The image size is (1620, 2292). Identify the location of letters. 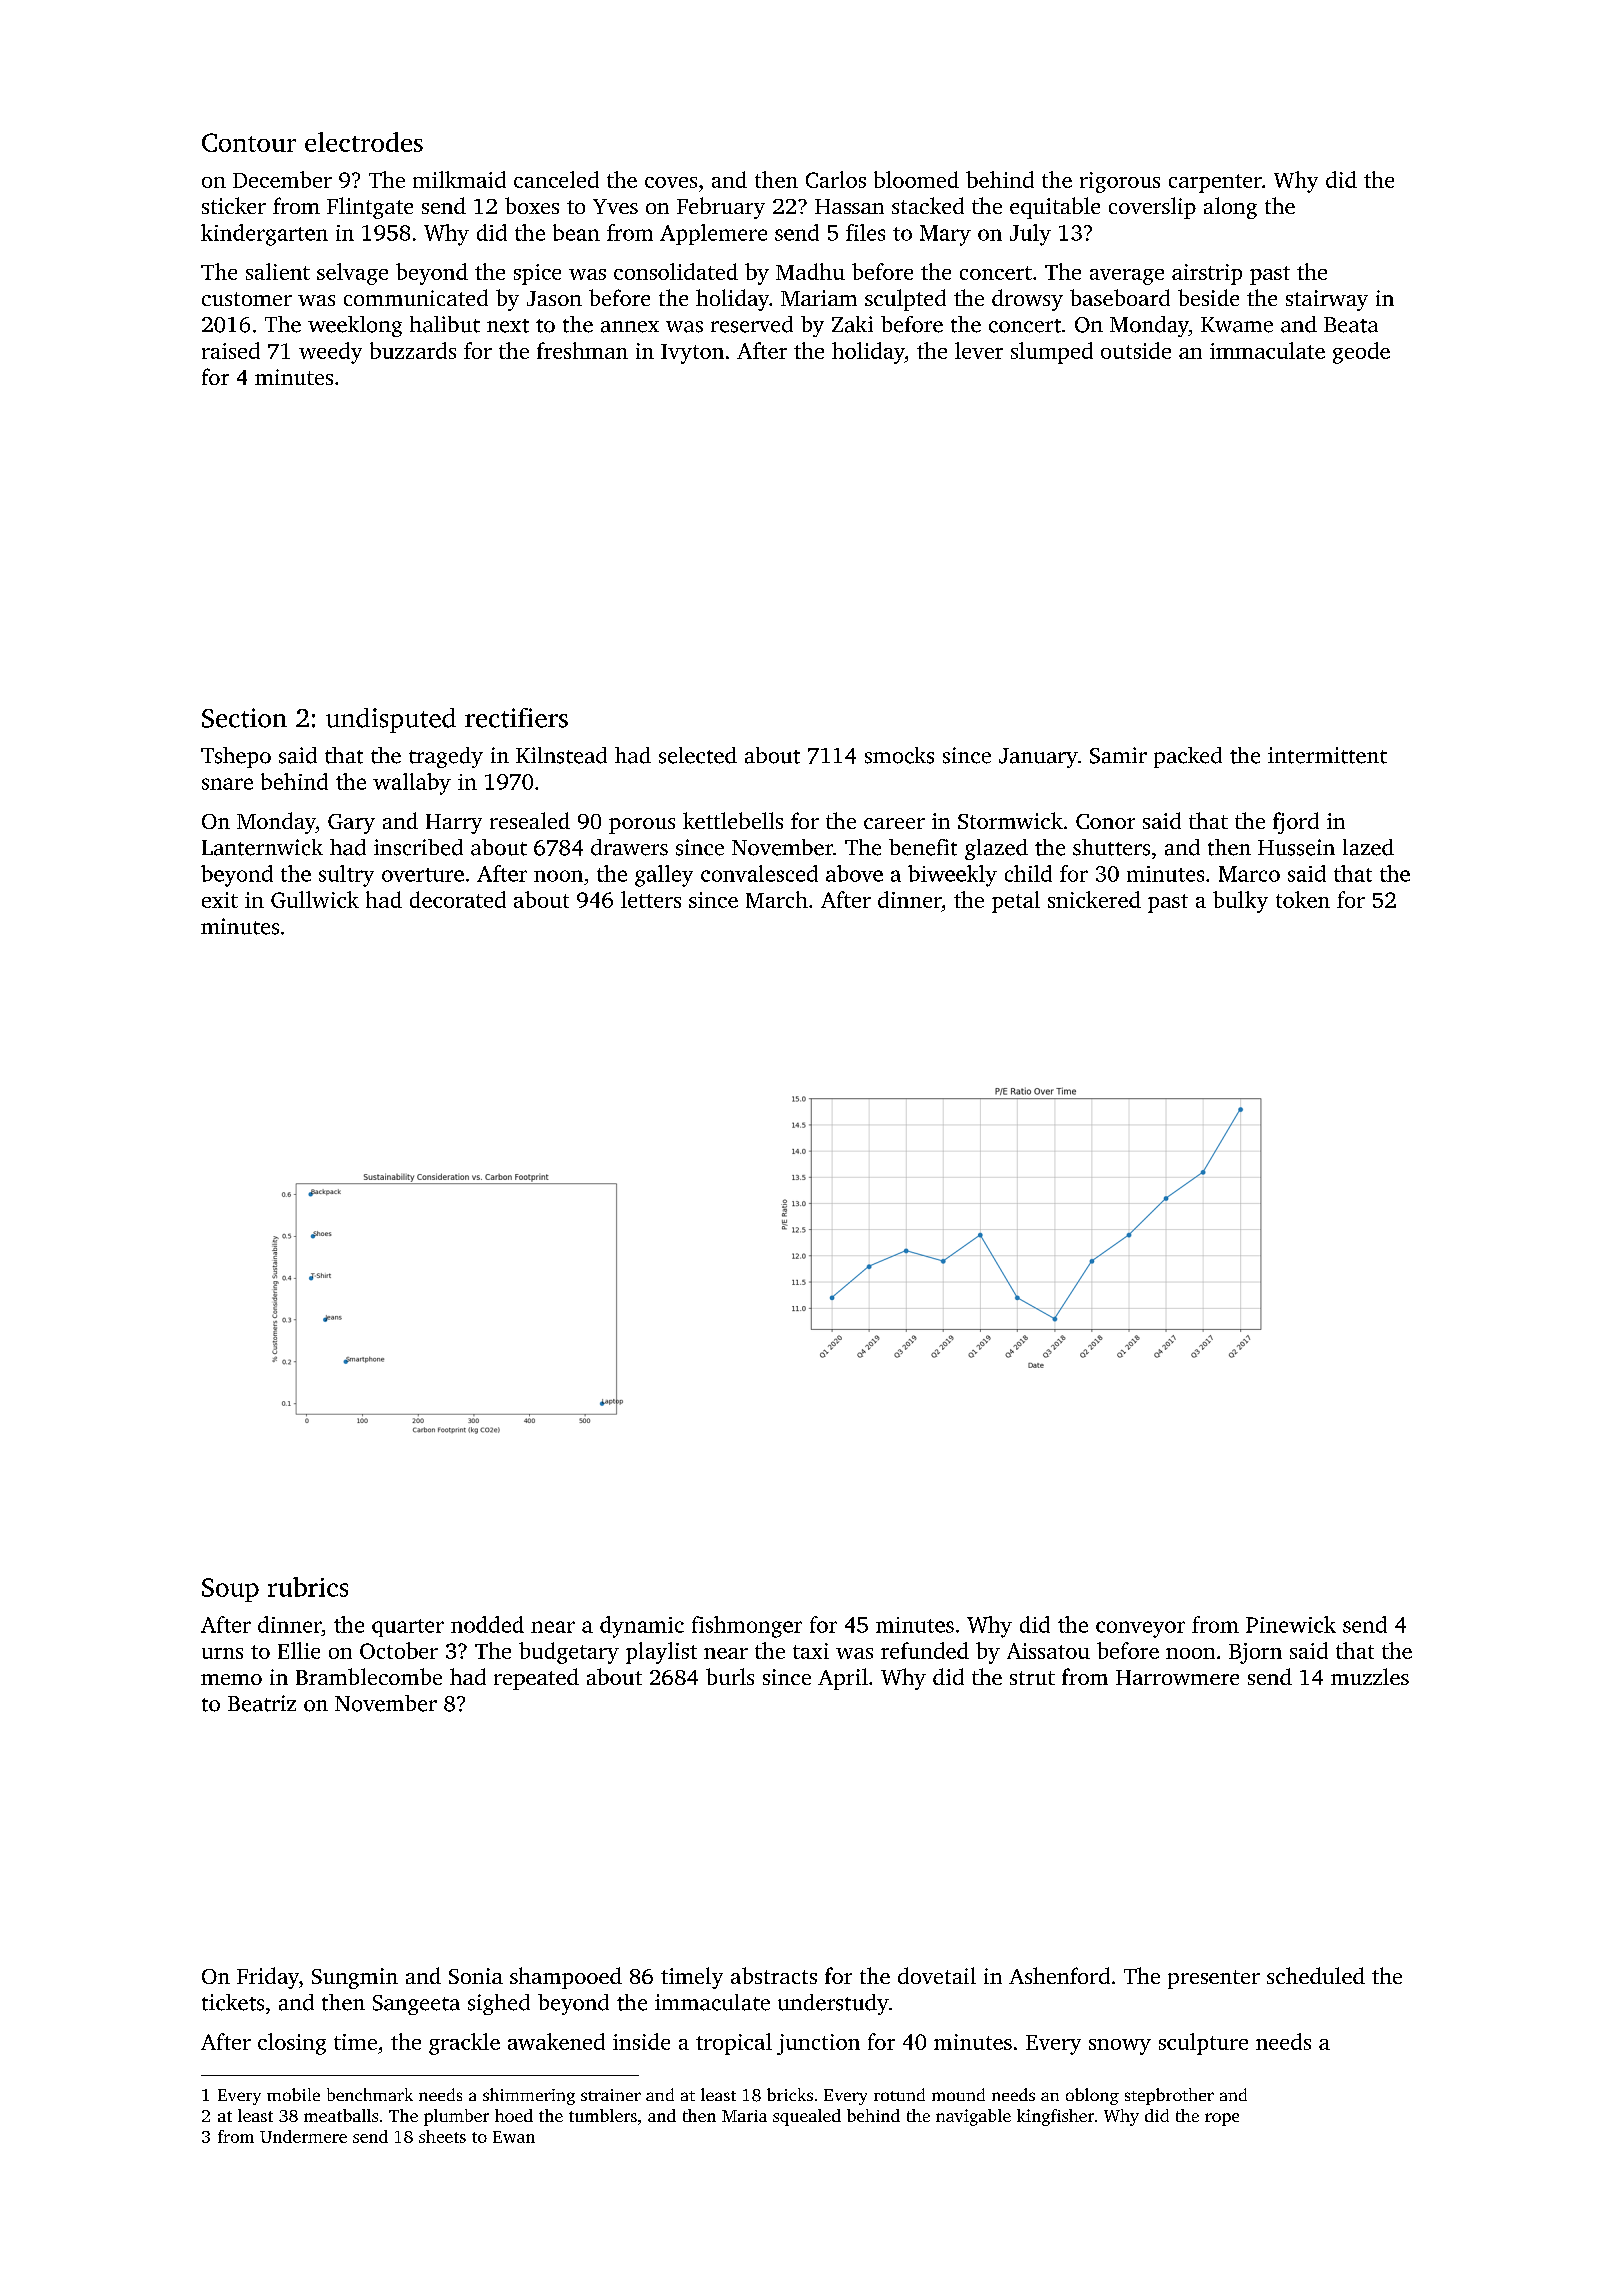
(651, 899).
